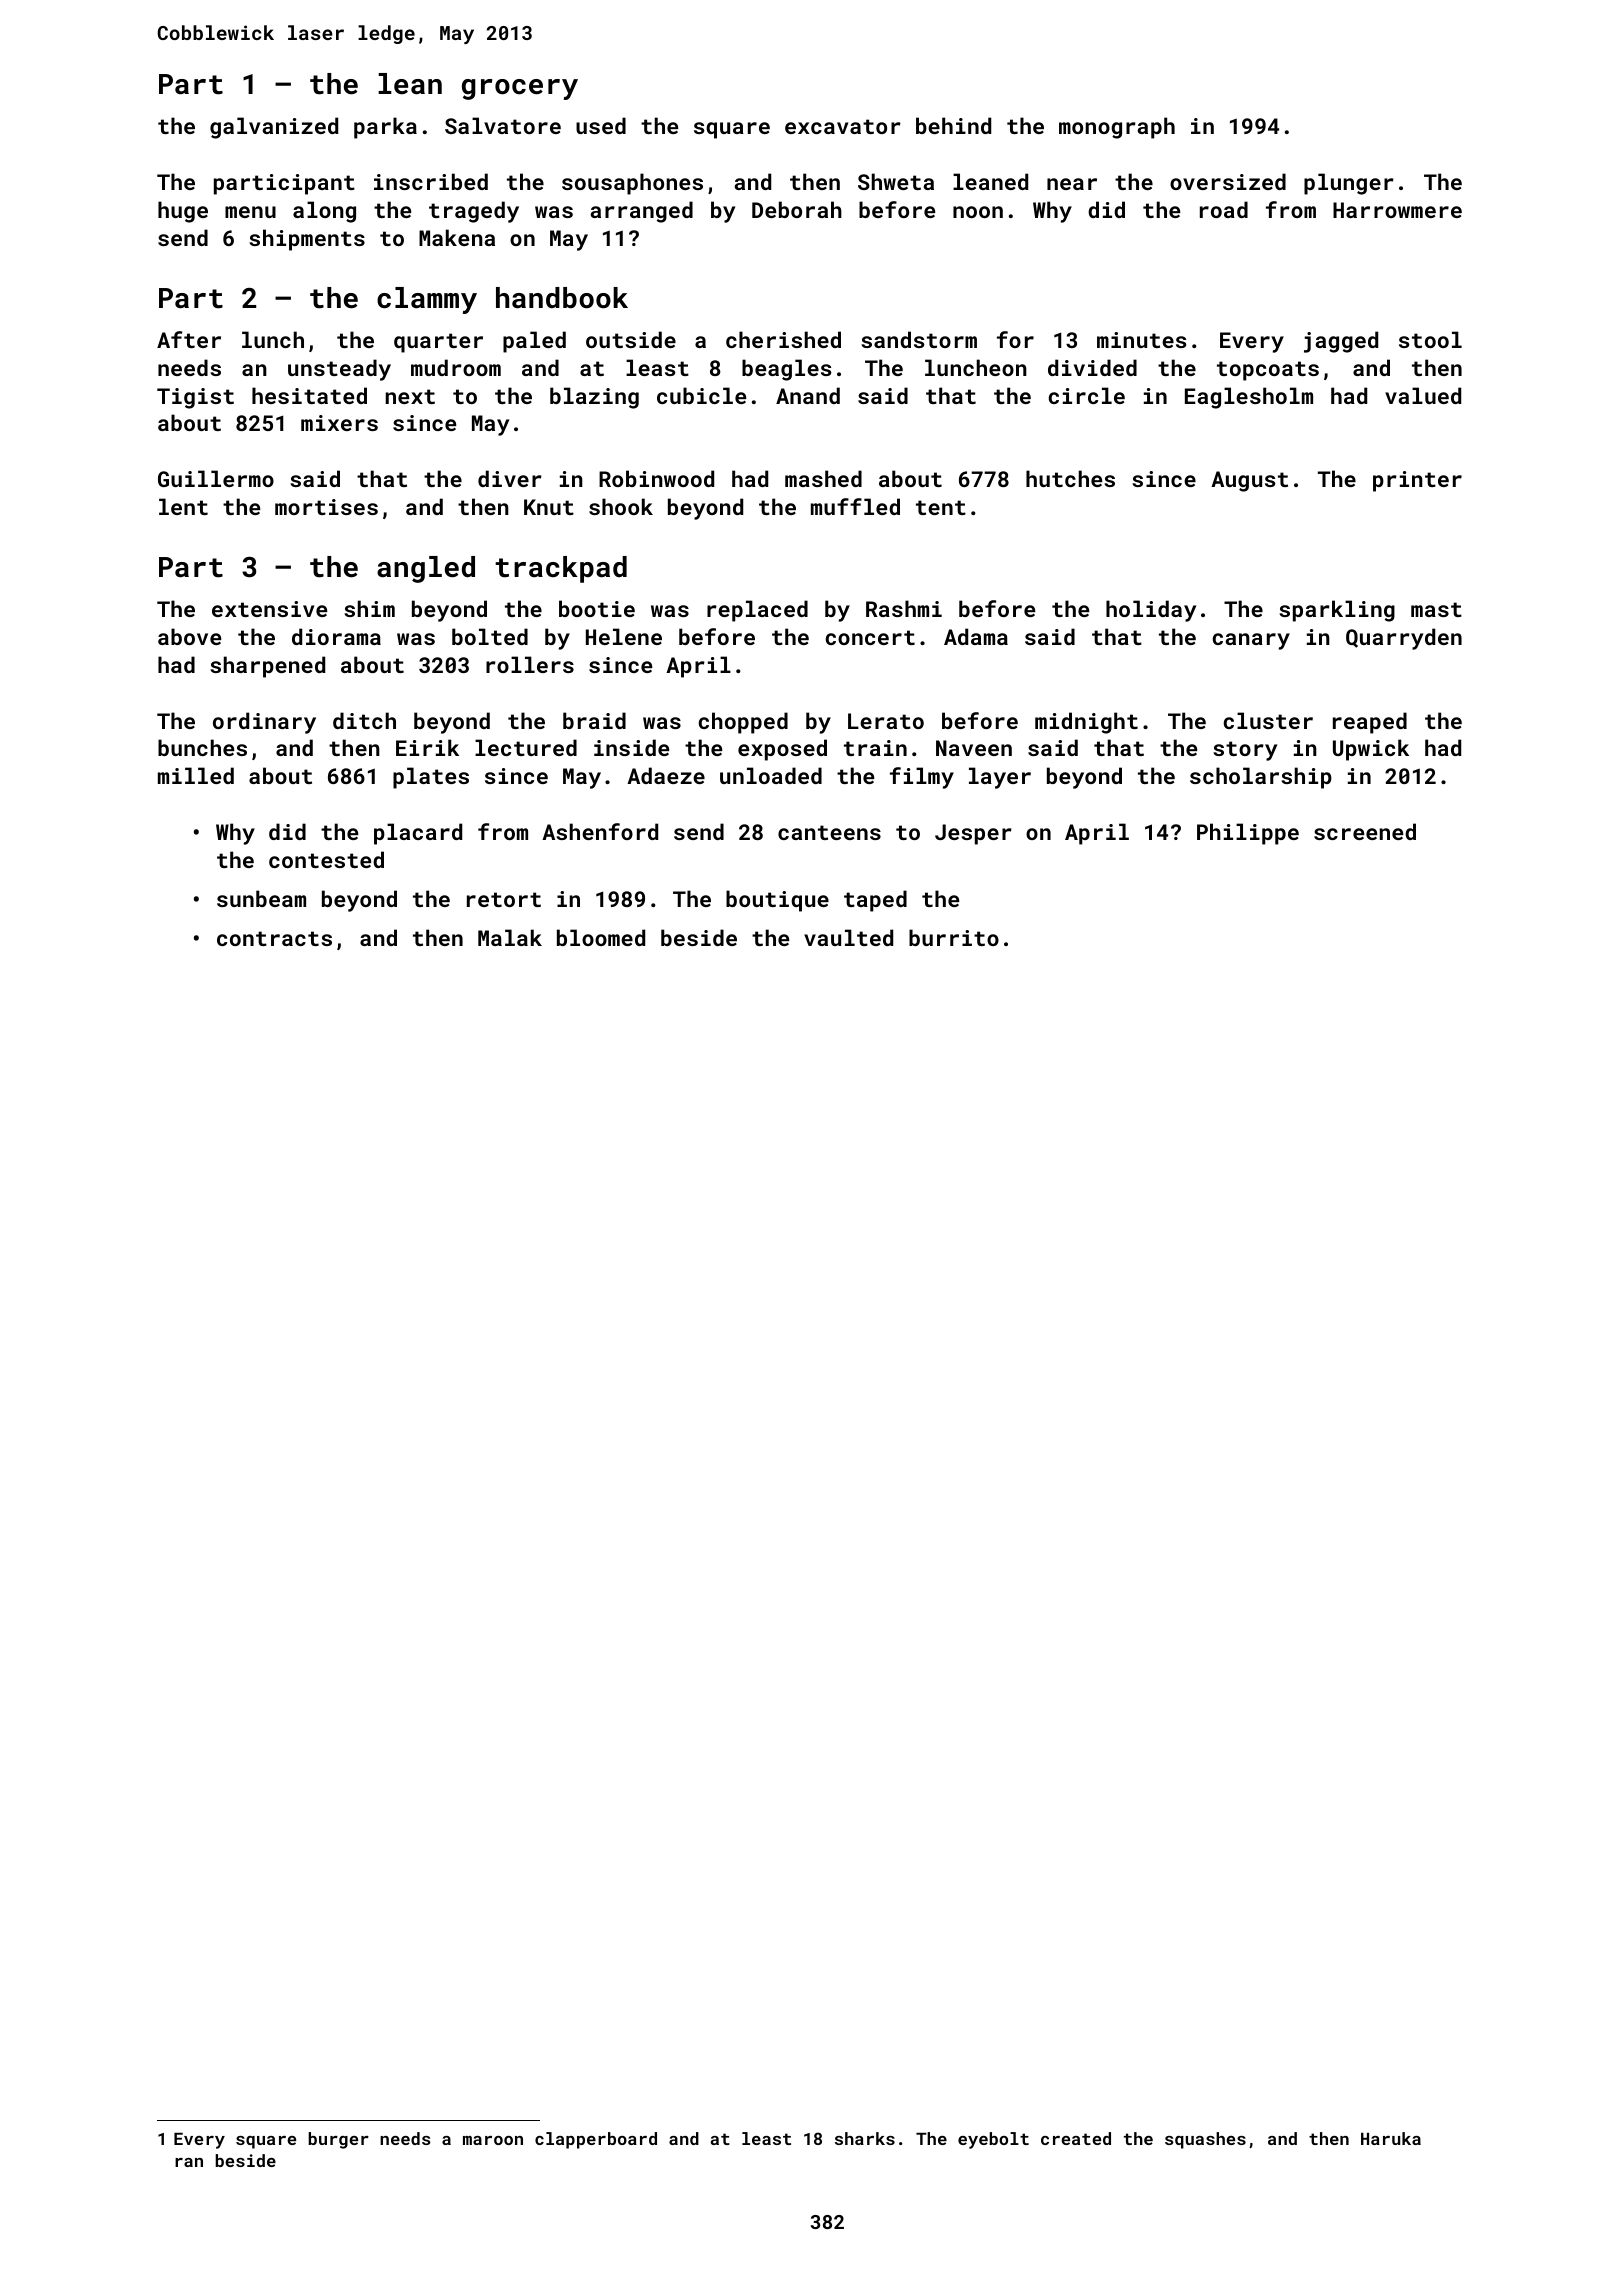 The width and height of the screenshot is (1620, 2292). I want to click on sunbeam, so click(261, 898).
